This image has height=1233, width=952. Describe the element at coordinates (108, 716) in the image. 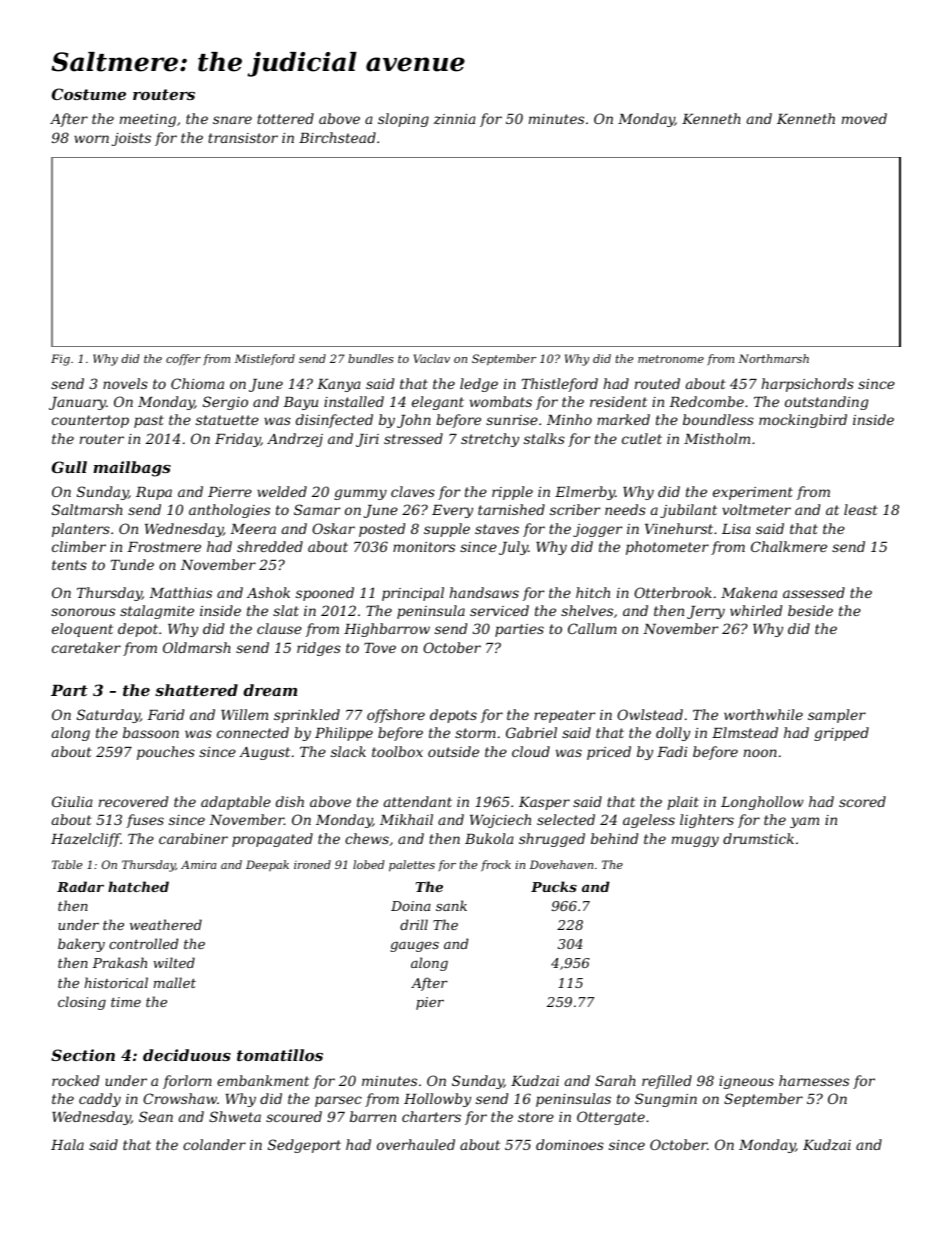

I see `Saturday` at that location.
